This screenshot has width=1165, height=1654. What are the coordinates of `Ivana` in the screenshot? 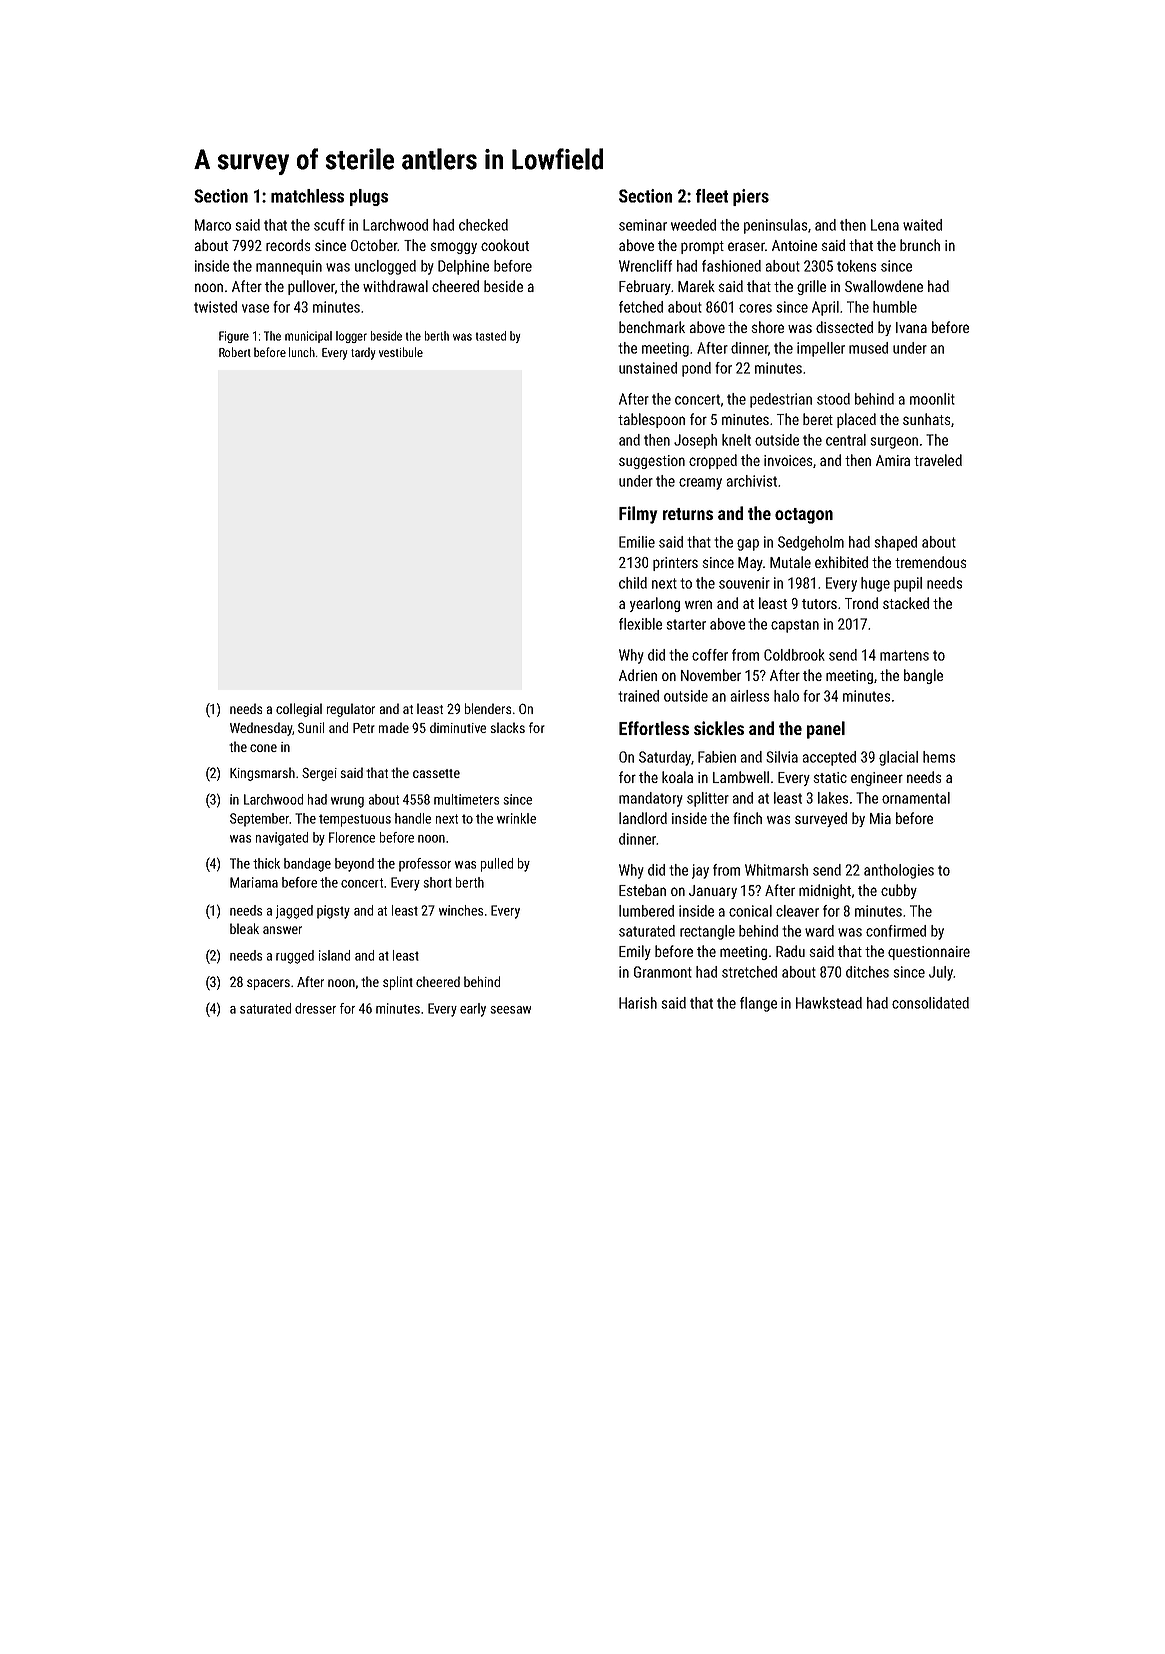 It's located at (911, 327).
